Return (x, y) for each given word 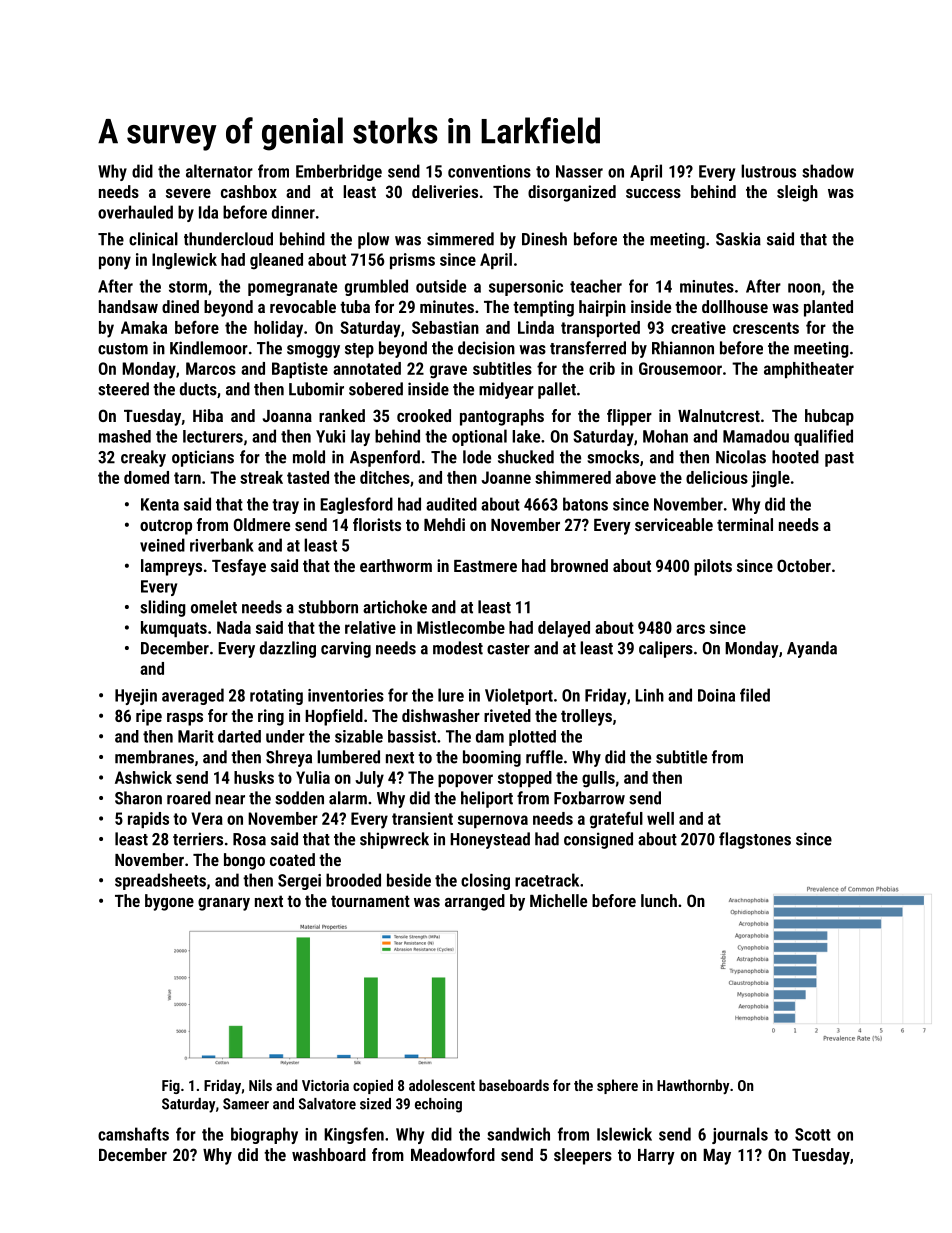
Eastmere (485, 566)
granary (224, 904)
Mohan (665, 436)
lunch (659, 900)
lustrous (768, 171)
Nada (234, 627)
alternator (219, 171)
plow (373, 240)
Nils (260, 1085)
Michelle (558, 900)
